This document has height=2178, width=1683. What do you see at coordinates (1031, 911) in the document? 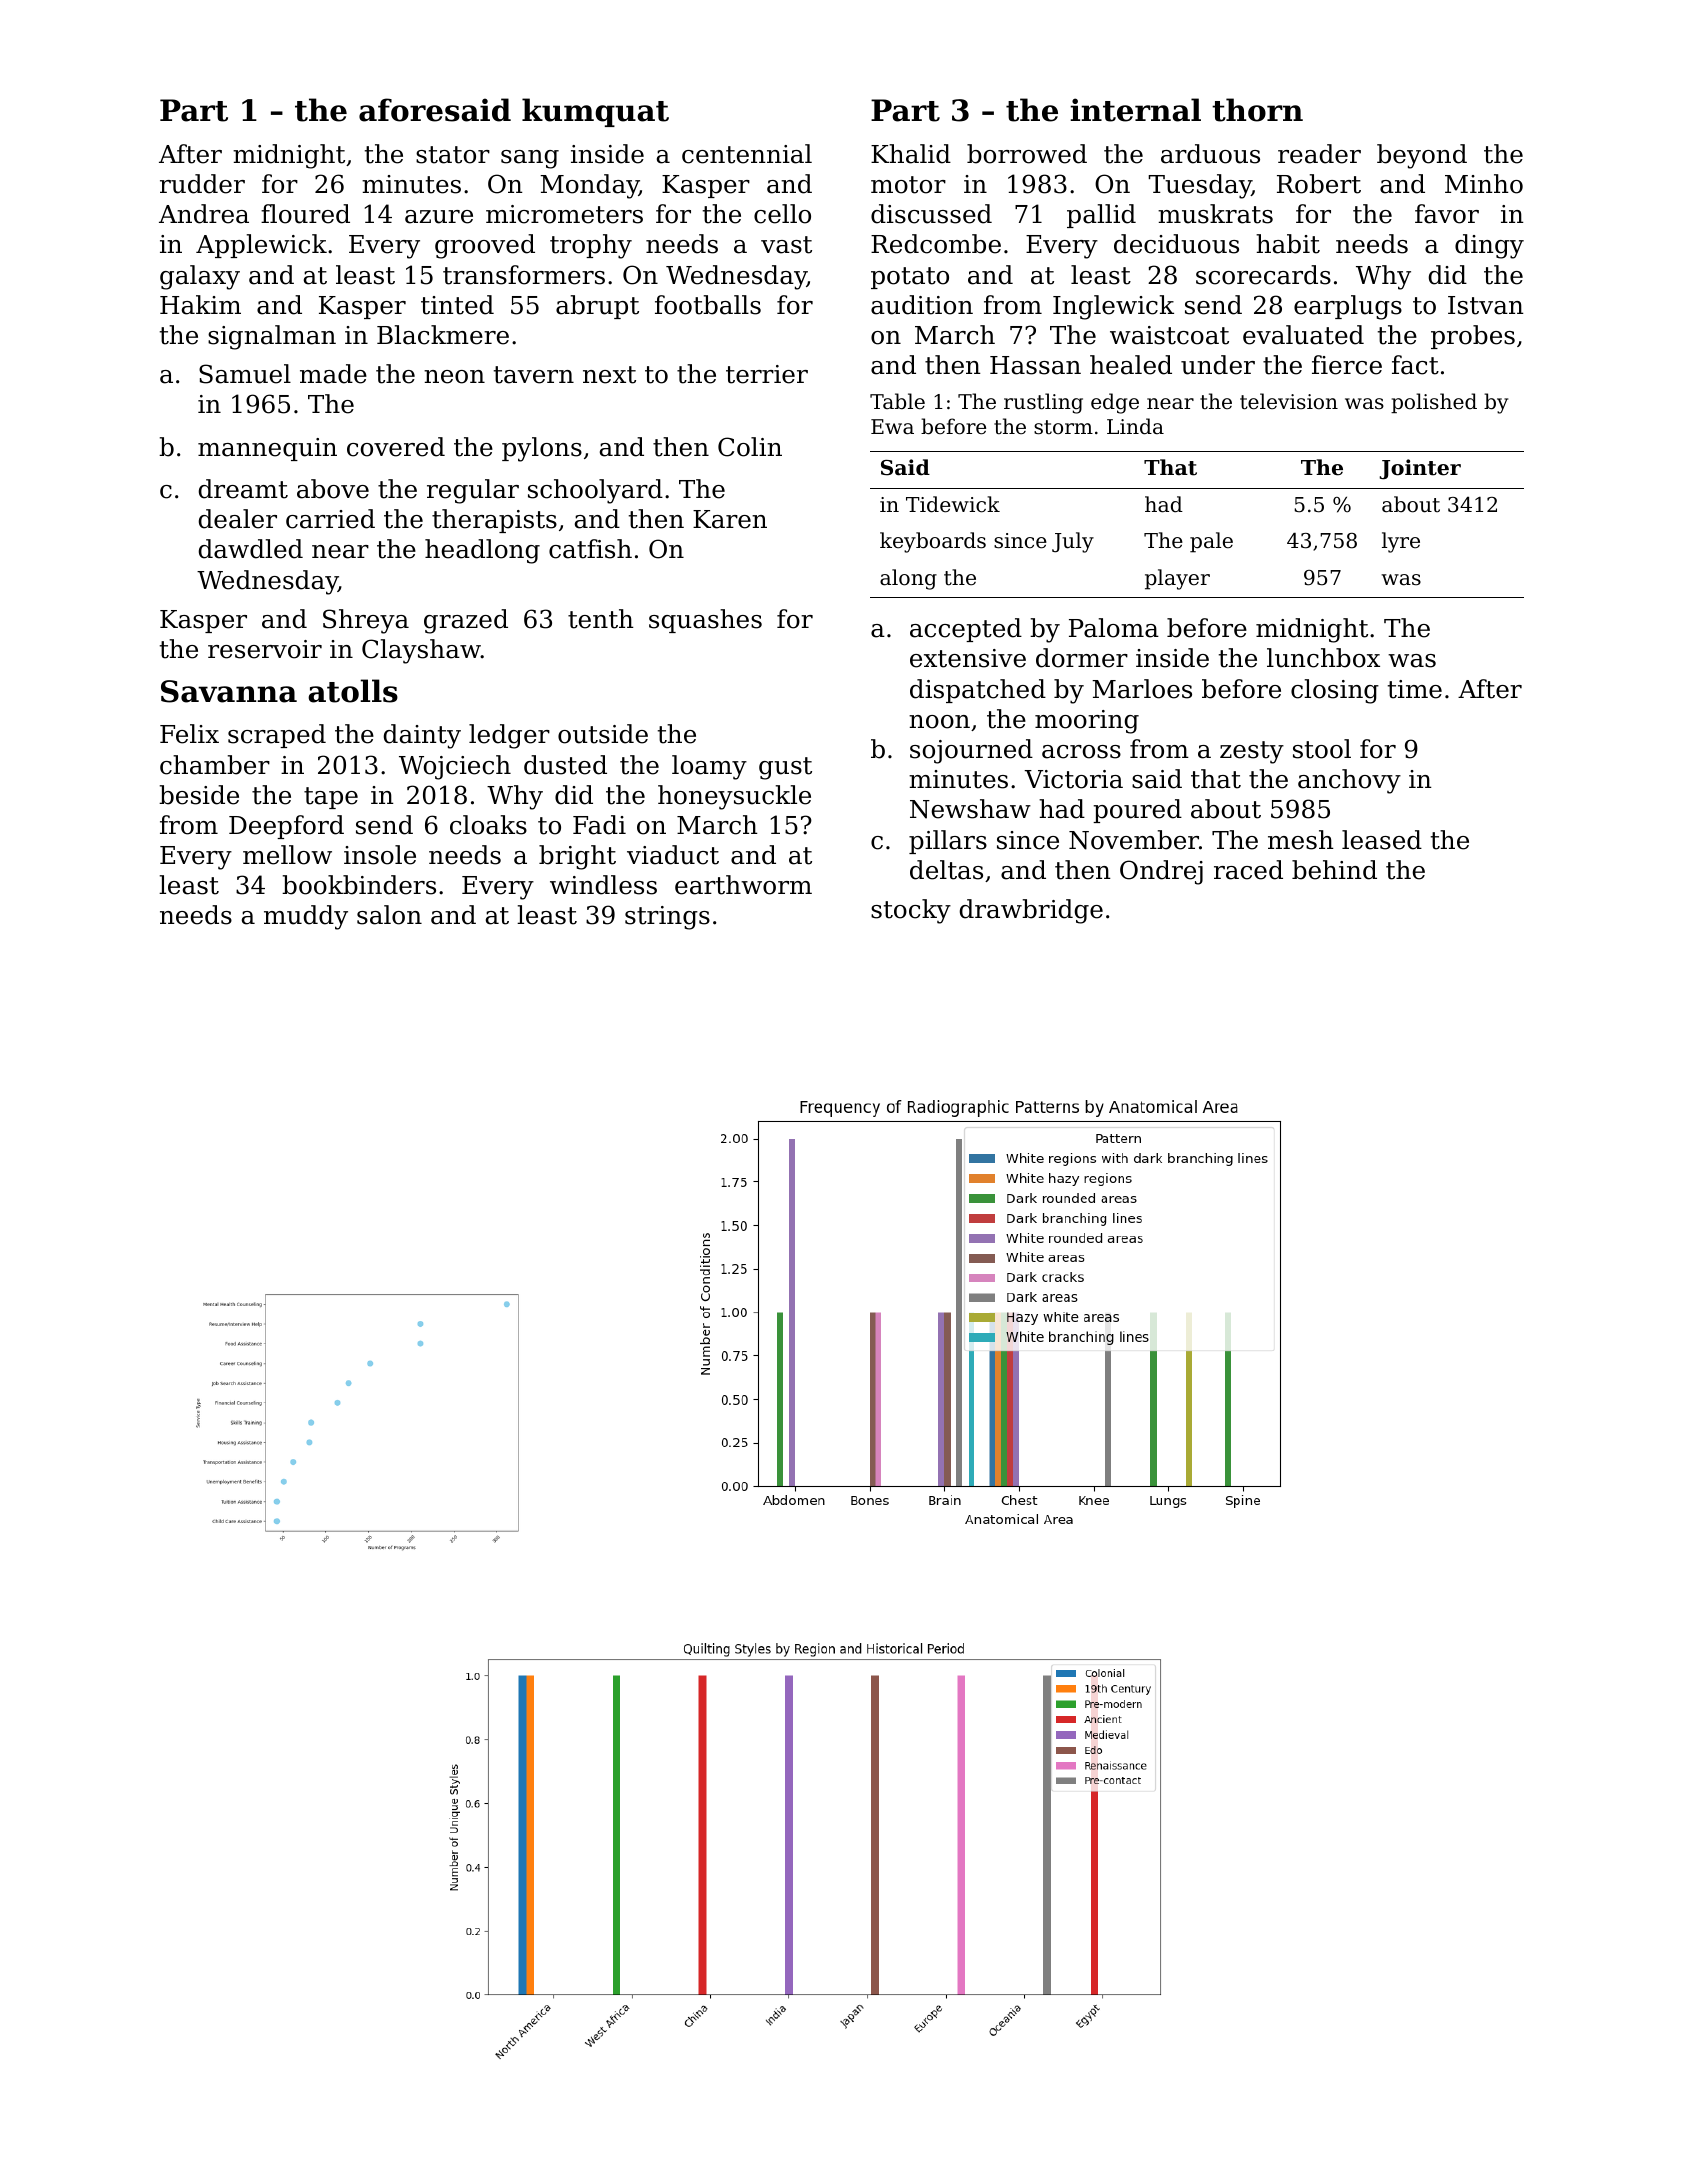
I see `drawbridge` at bounding box center [1031, 911].
